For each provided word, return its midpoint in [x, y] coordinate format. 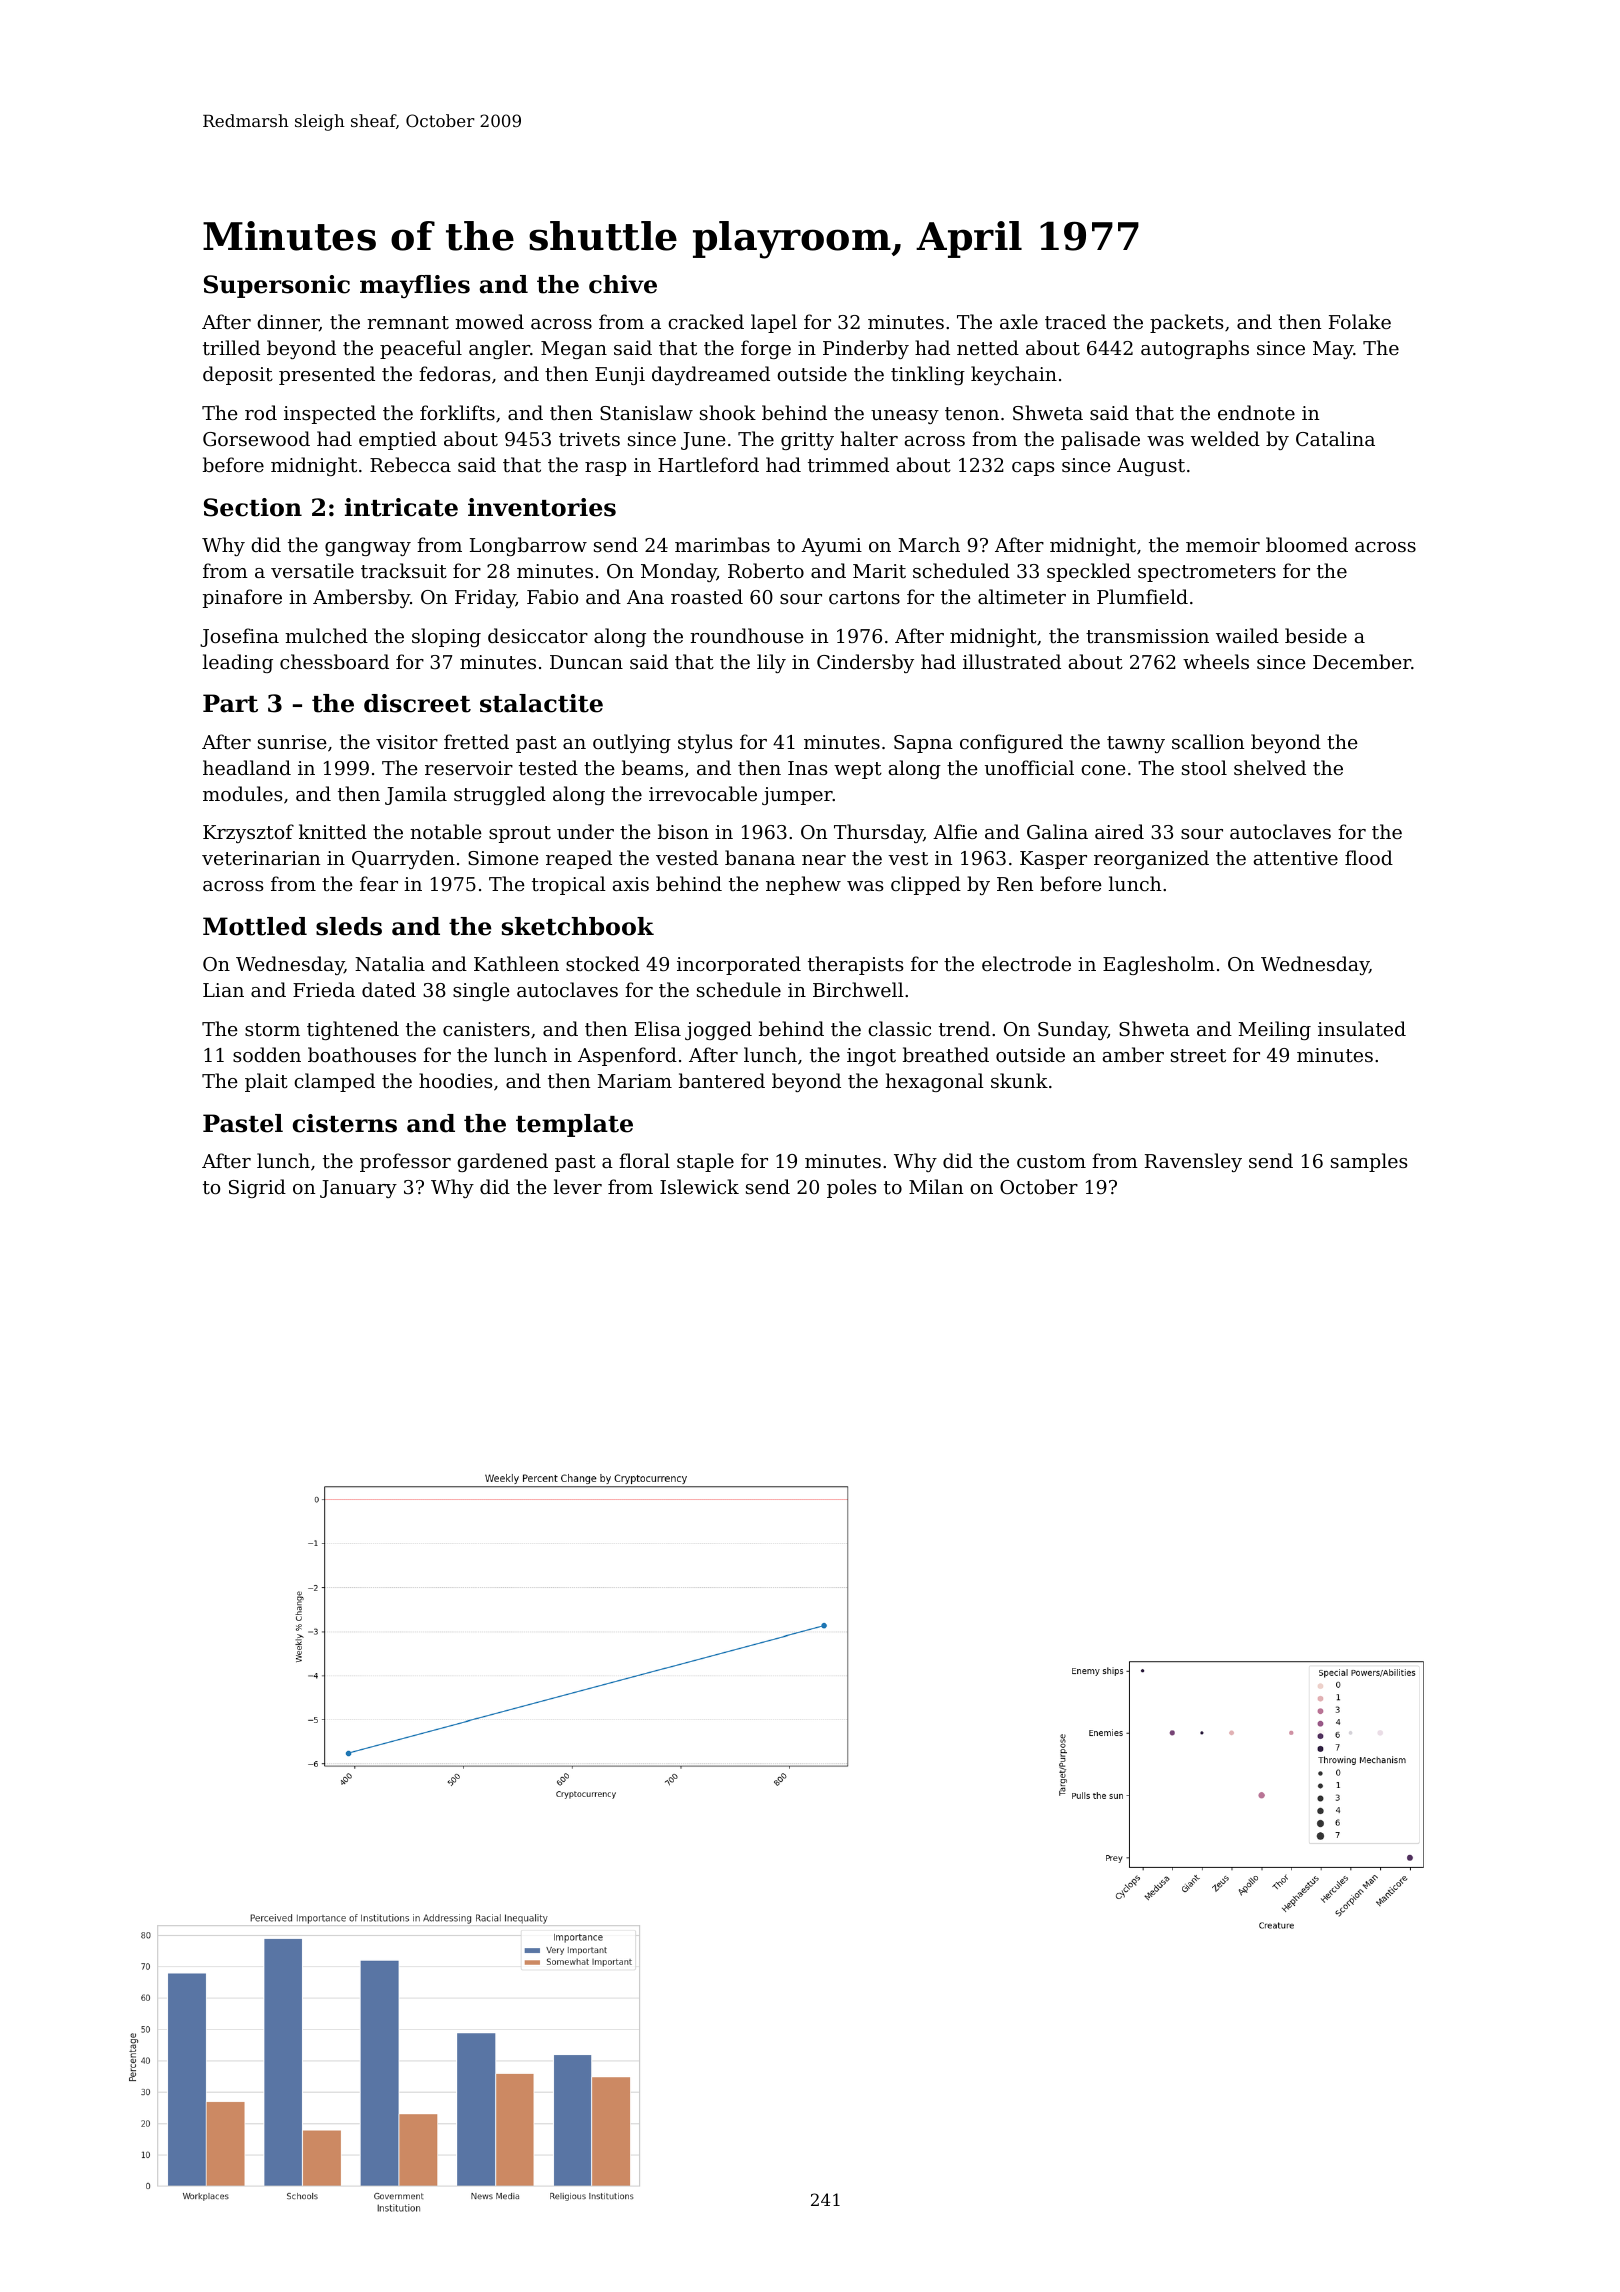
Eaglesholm [1159, 965]
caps [1033, 469]
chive [623, 284]
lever [578, 1186]
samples [1369, 1162]
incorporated [739, 965]
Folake [1360, 321]
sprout [520, 834]
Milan [936, 1186]
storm [272, 1029]
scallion [1208, 741]
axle [1019, 321]
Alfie [955, 831]
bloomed [1307, 544]
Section [253, 507]
